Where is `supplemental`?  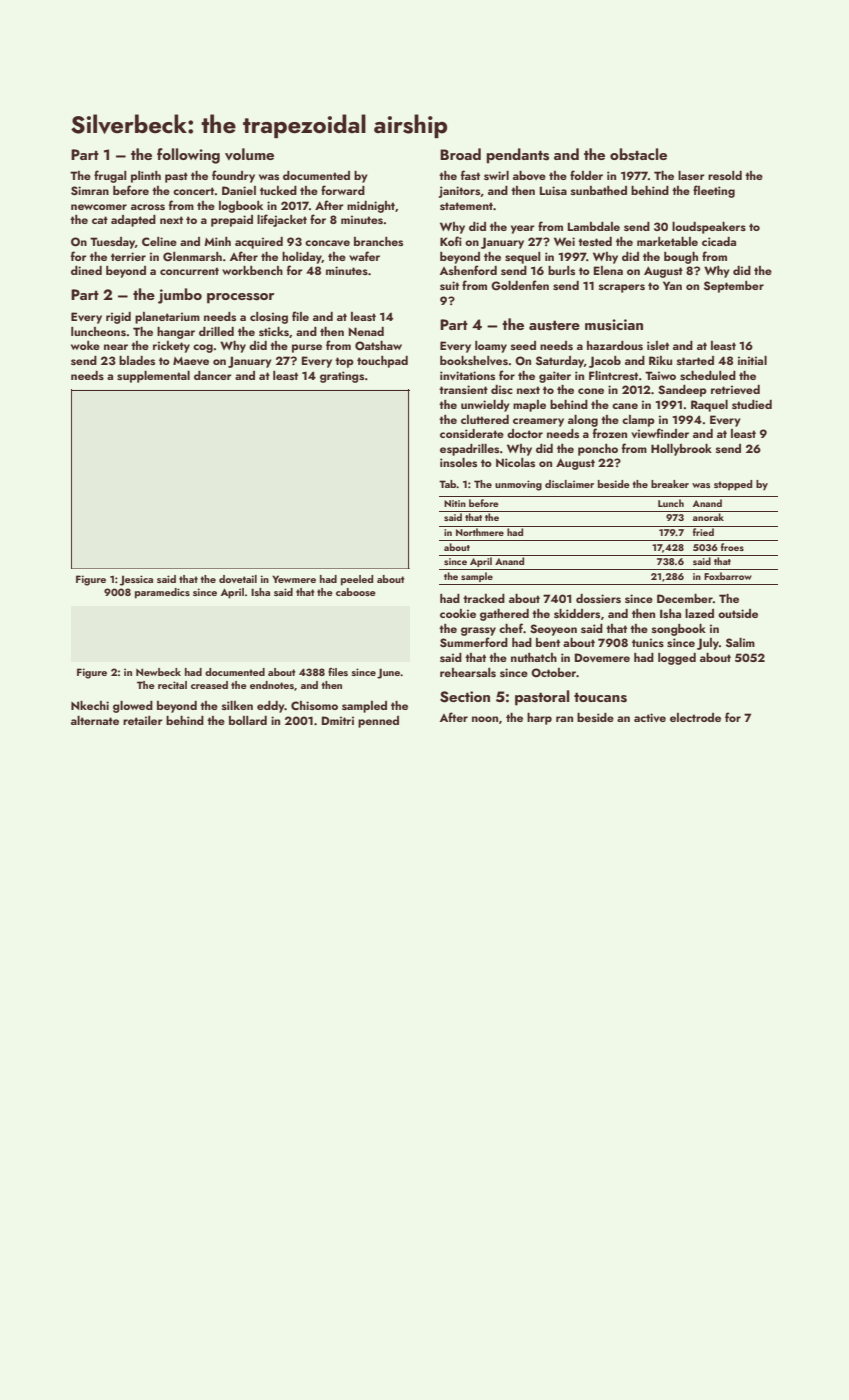 supplemental is located at coordinates (153, 377).
